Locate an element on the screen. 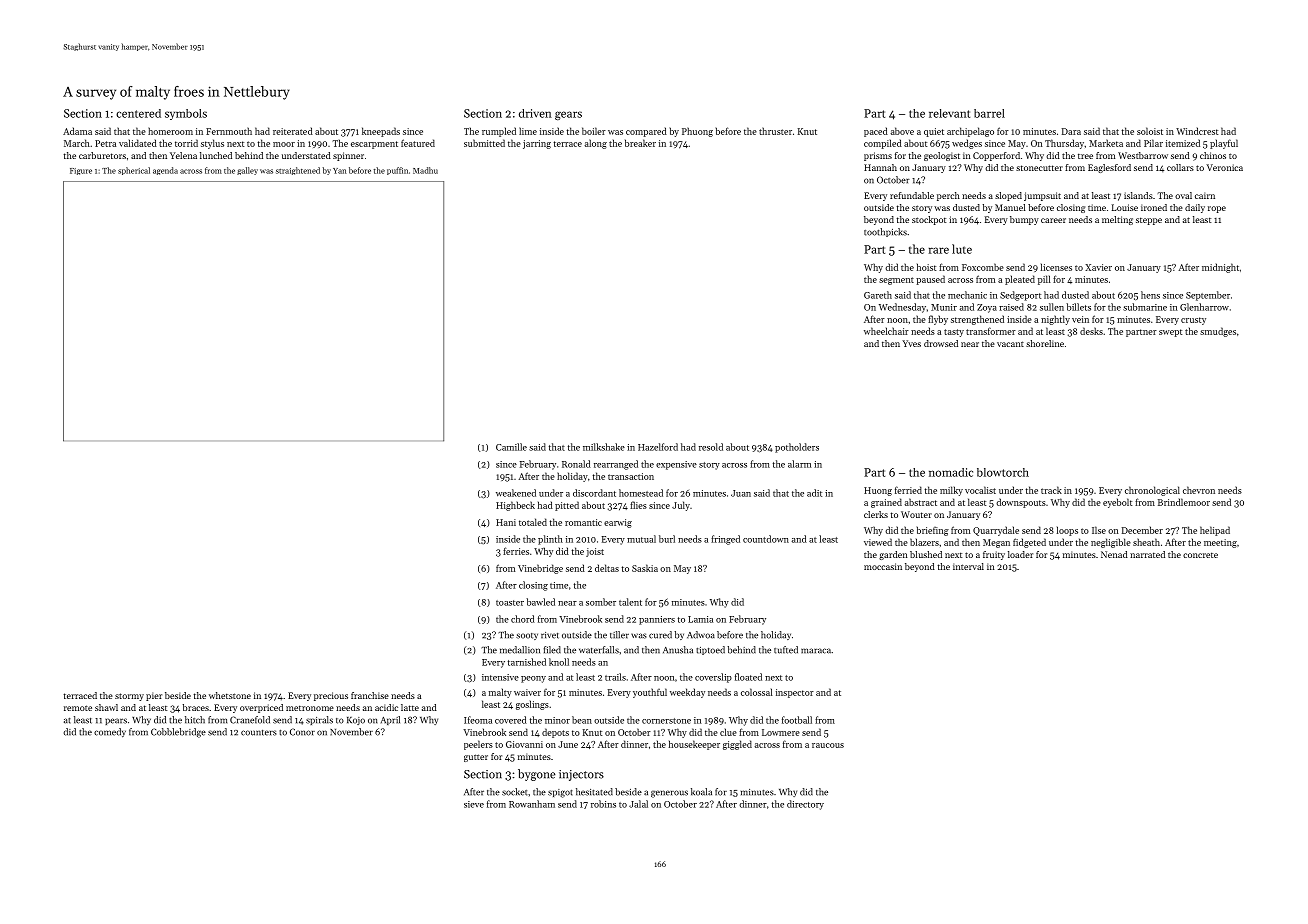  sieve is located at coordinates (474, 804).
